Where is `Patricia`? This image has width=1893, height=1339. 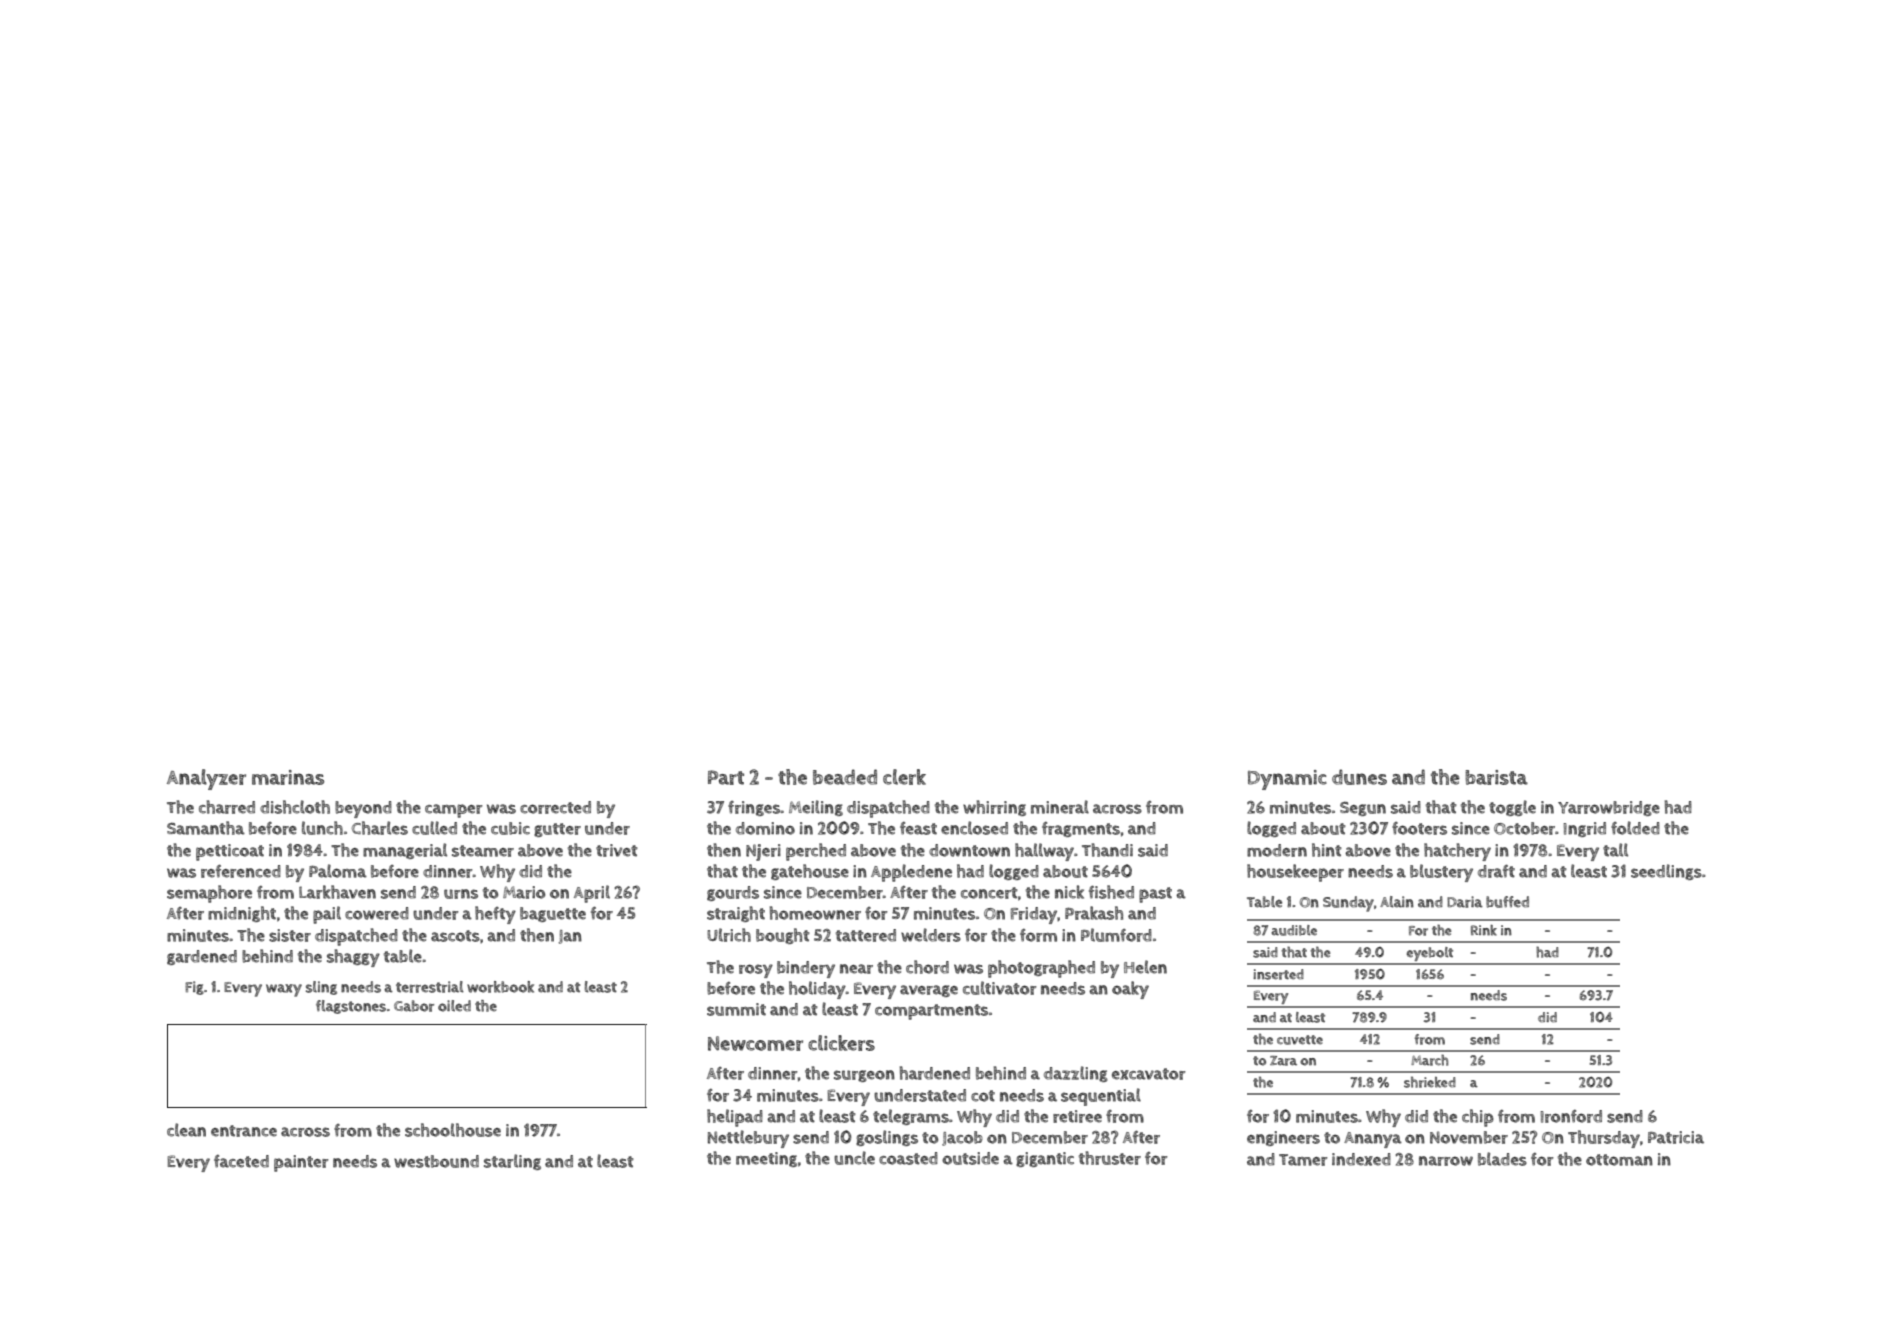
Patricia is located at coordinates (1676, 1137).
